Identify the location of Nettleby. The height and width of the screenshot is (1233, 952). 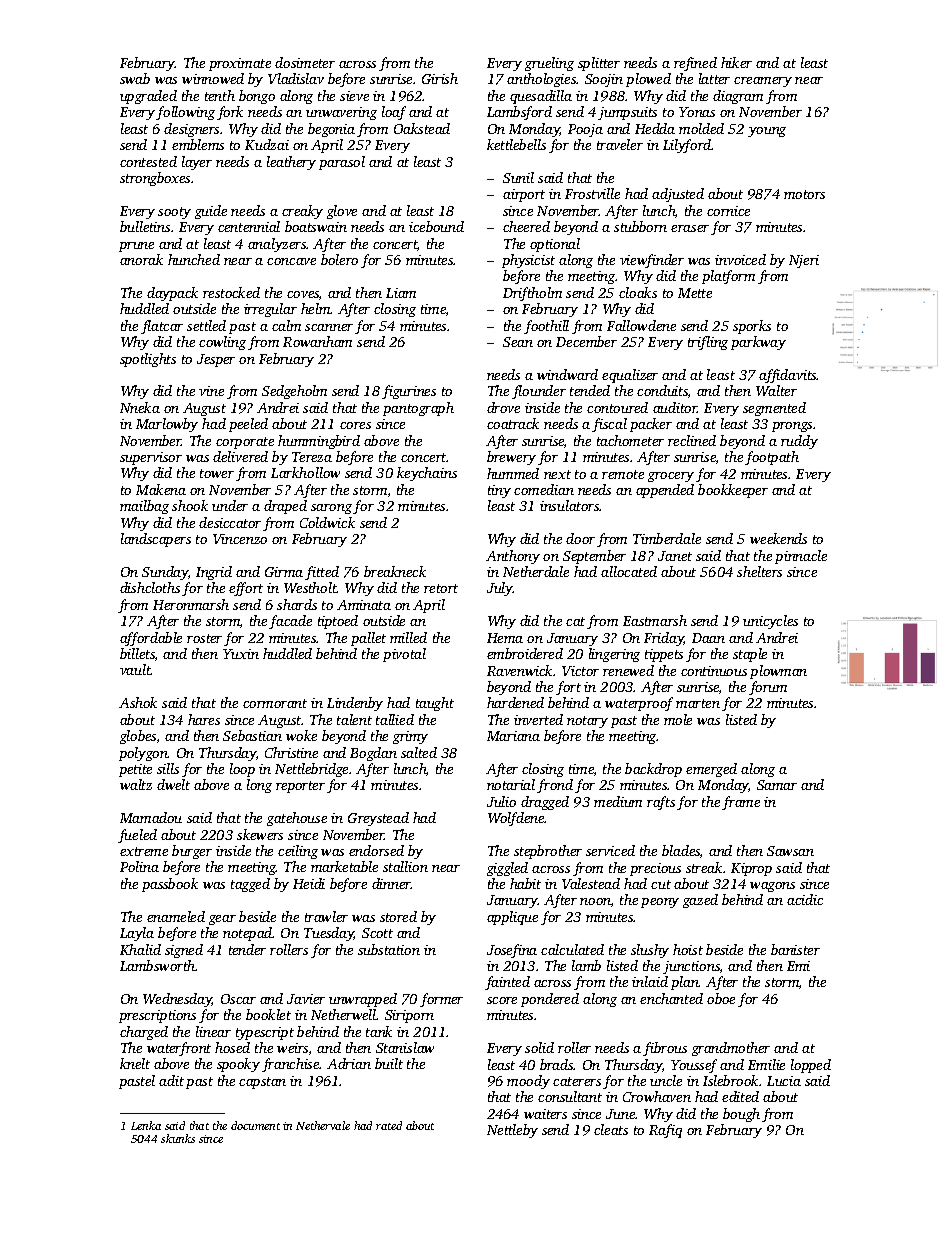
(512, 1131).
